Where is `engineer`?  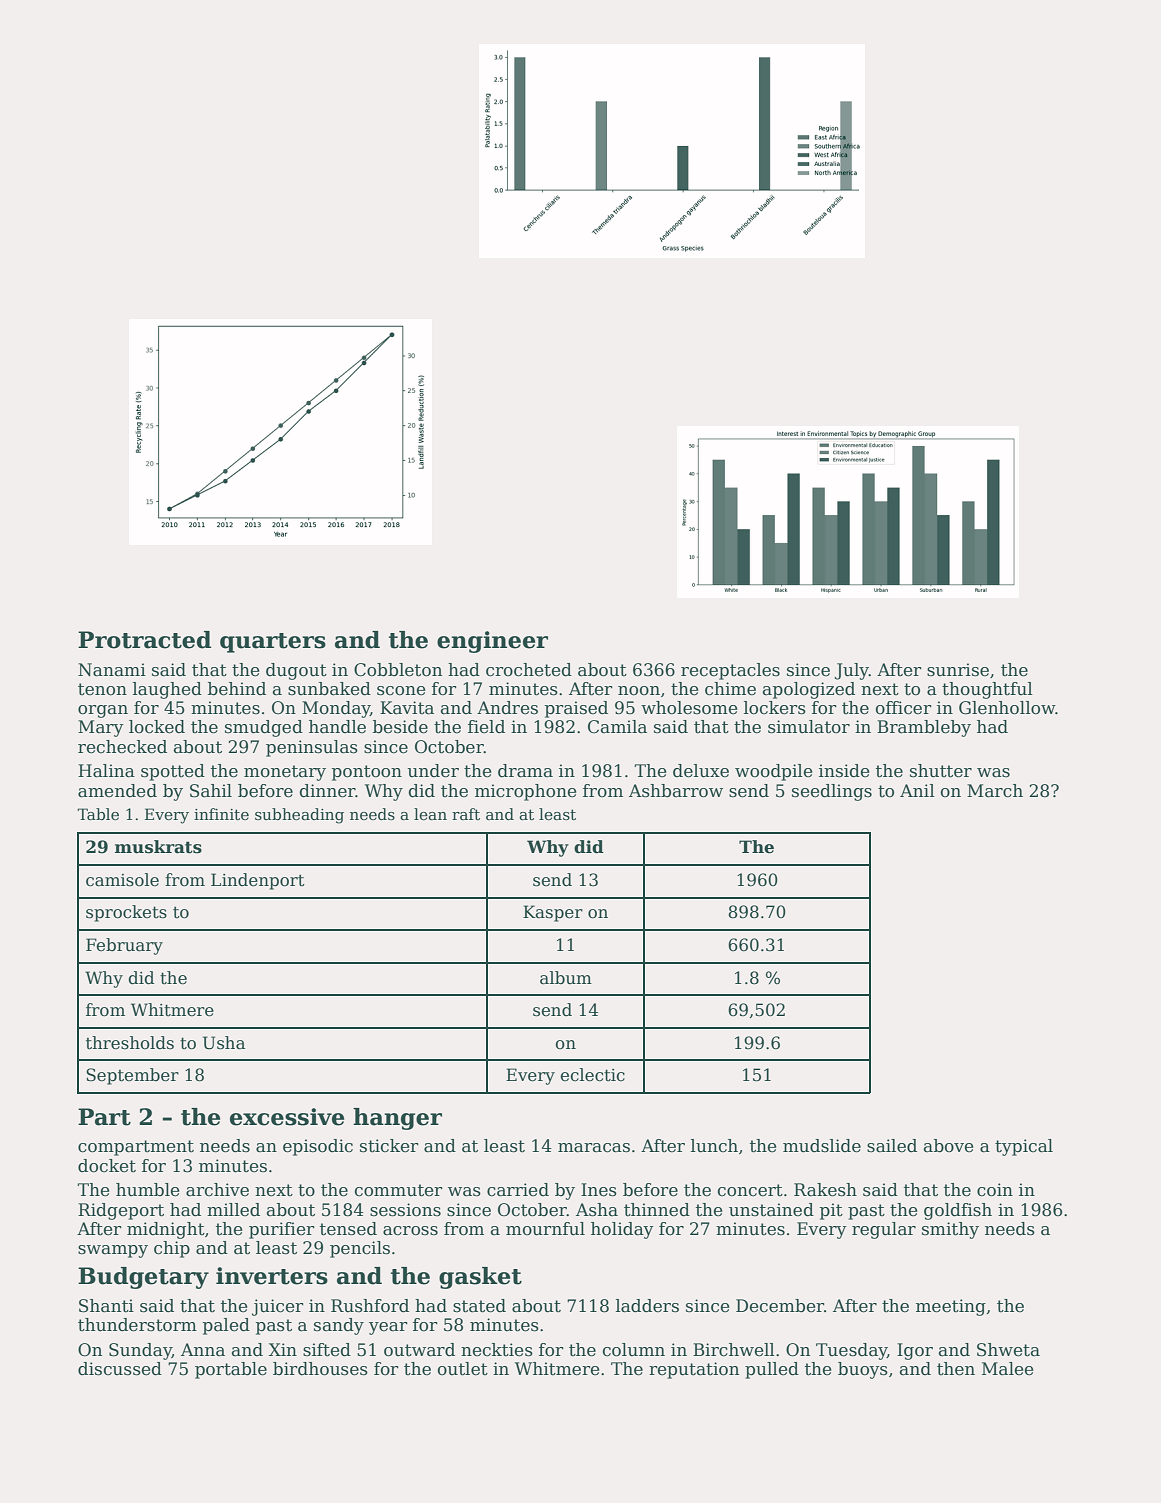
engineer is located at coordinates (492, 642).
